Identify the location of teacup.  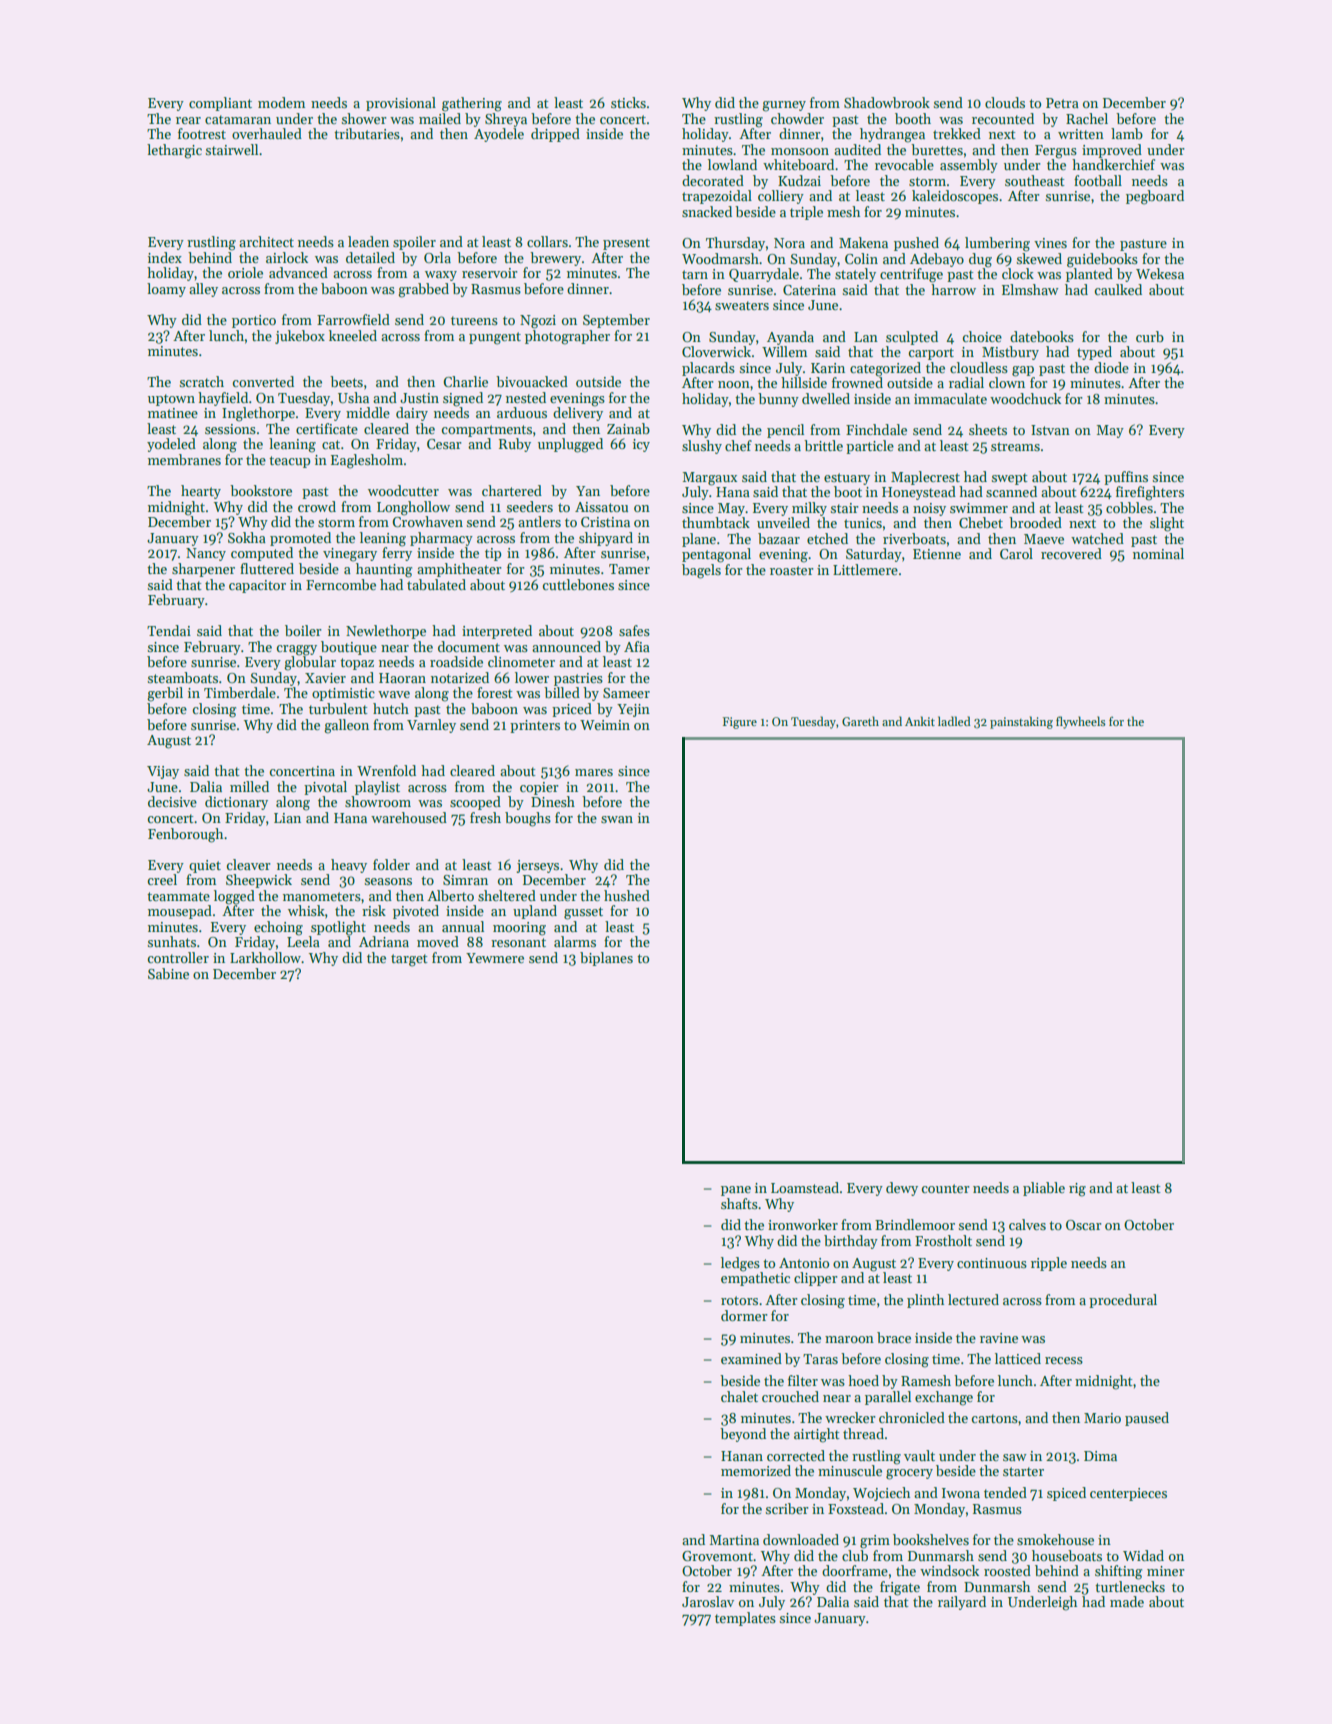
(290, 462).
